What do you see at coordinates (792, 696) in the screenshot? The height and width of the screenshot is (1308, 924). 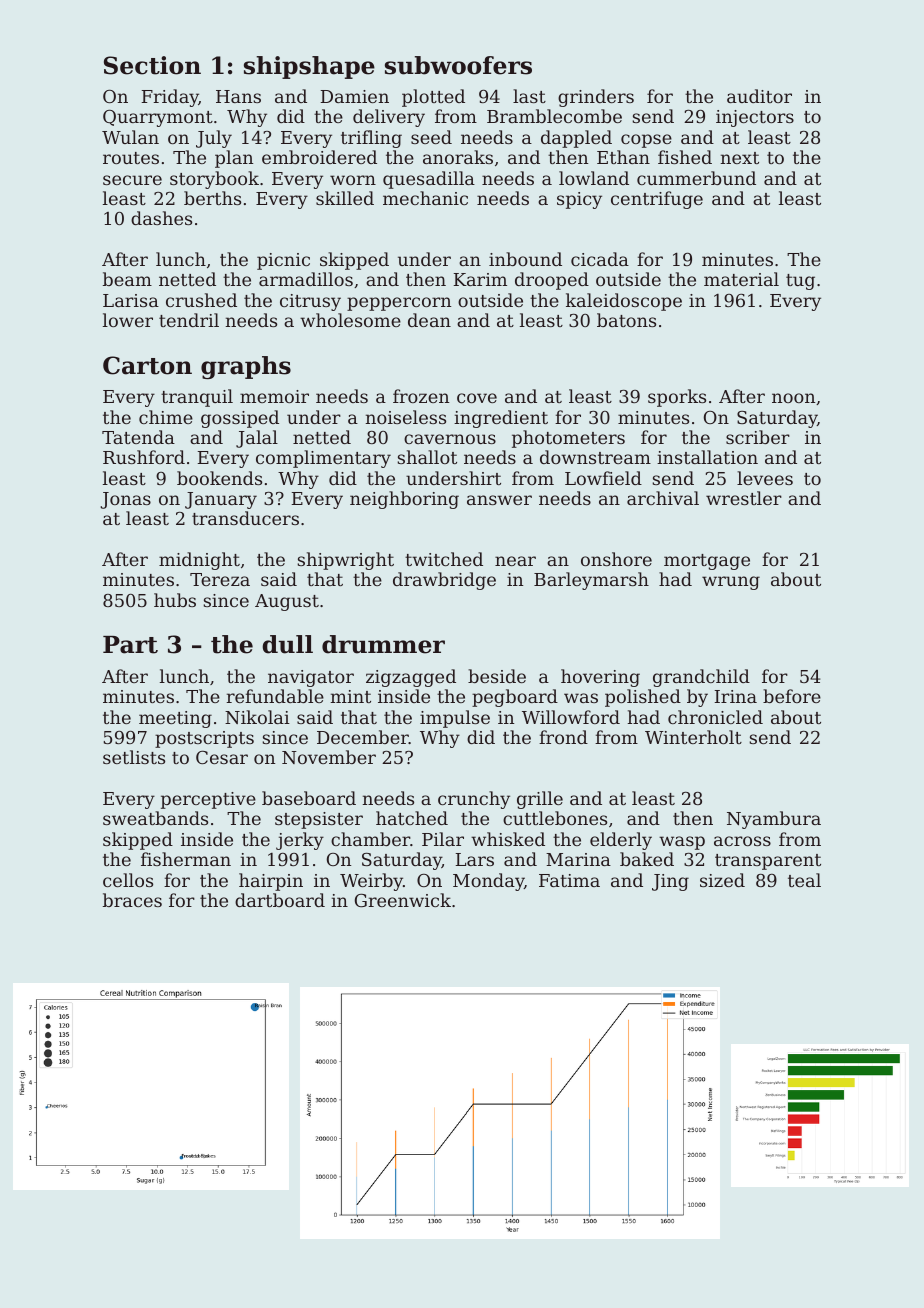 I see `before` at bounding box center [792, 696].
